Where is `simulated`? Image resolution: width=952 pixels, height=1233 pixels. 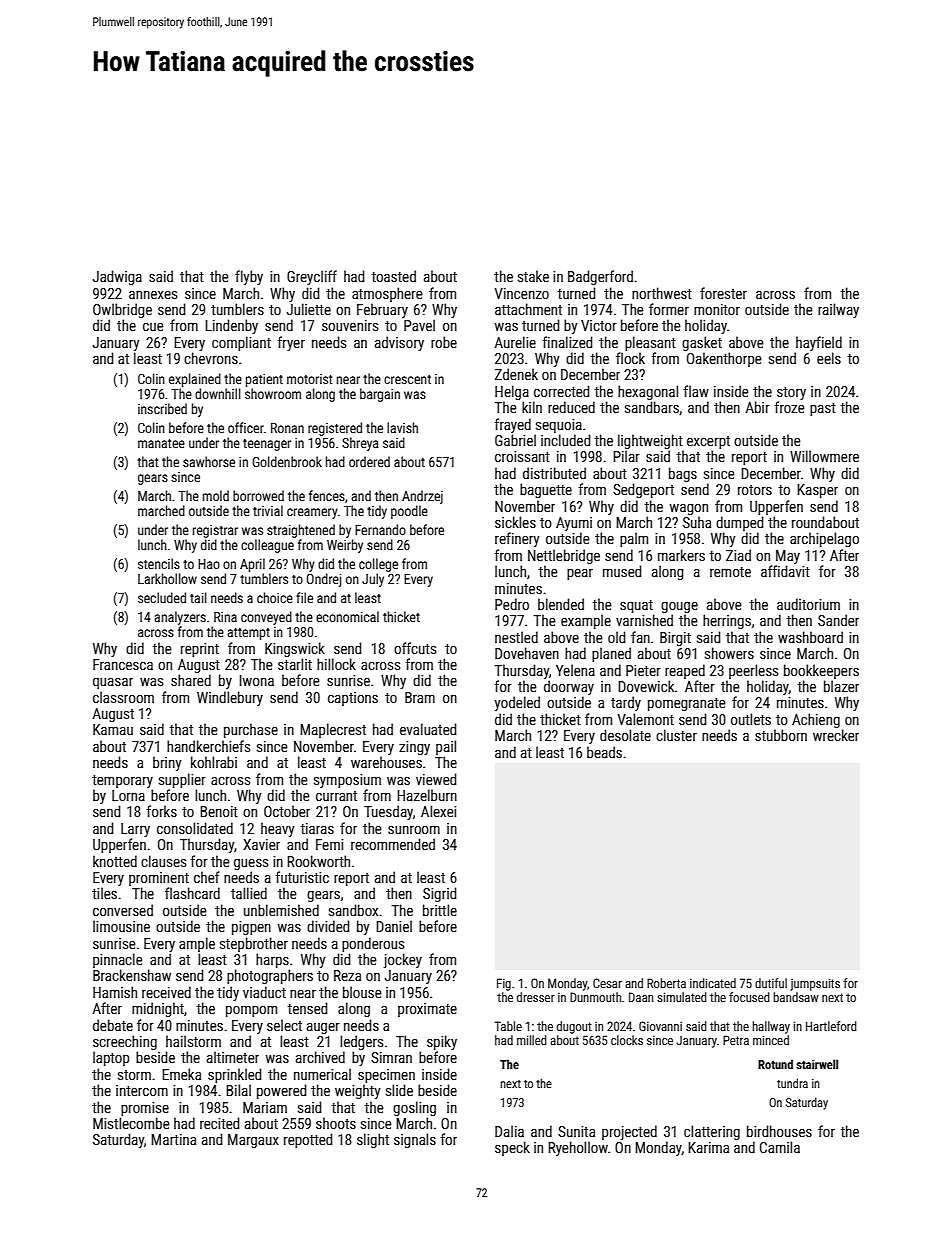
simulated is located at coordinates (682, 997).
